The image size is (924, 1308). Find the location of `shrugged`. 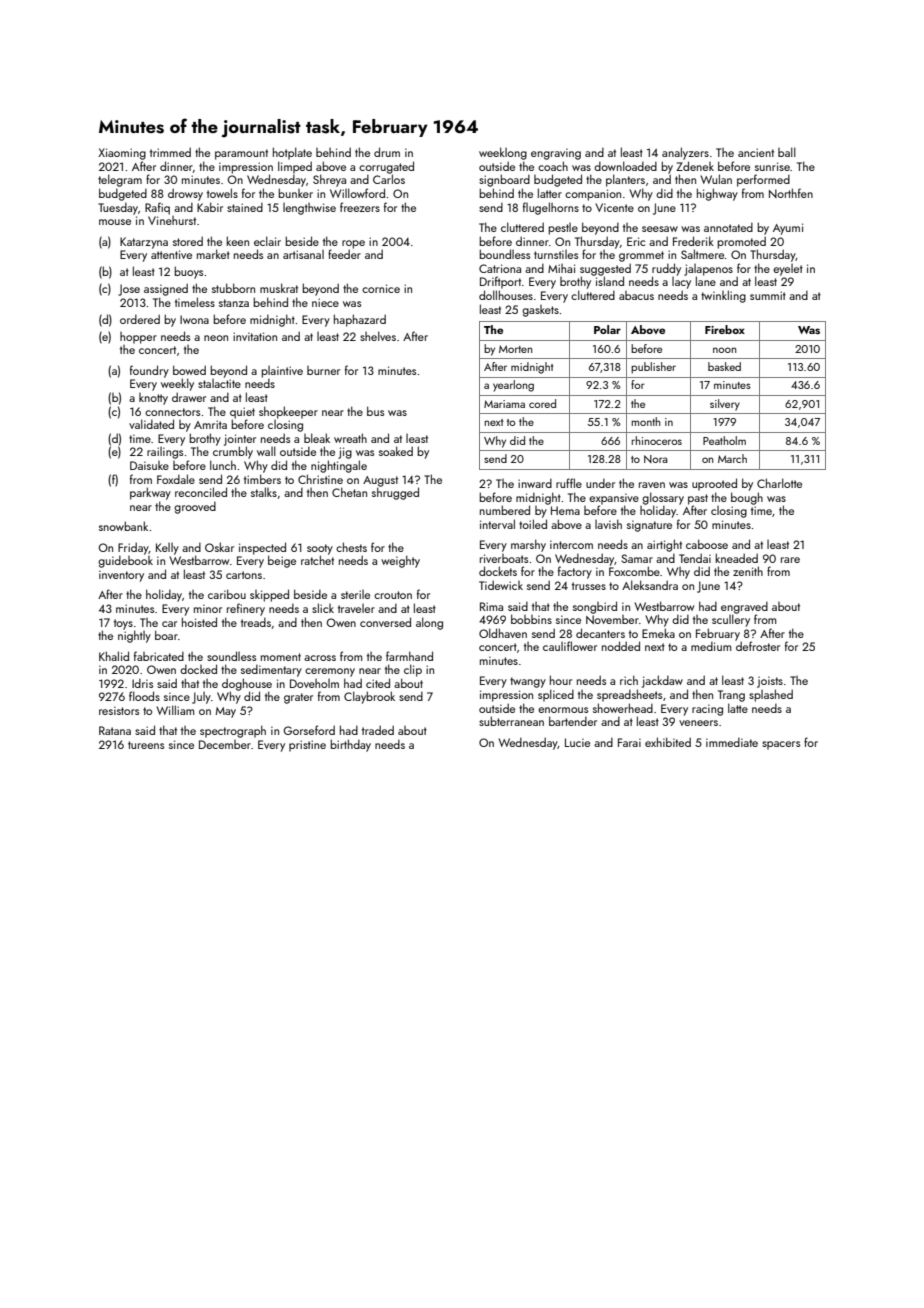

shrugged is located at coordinates (395, 493).
